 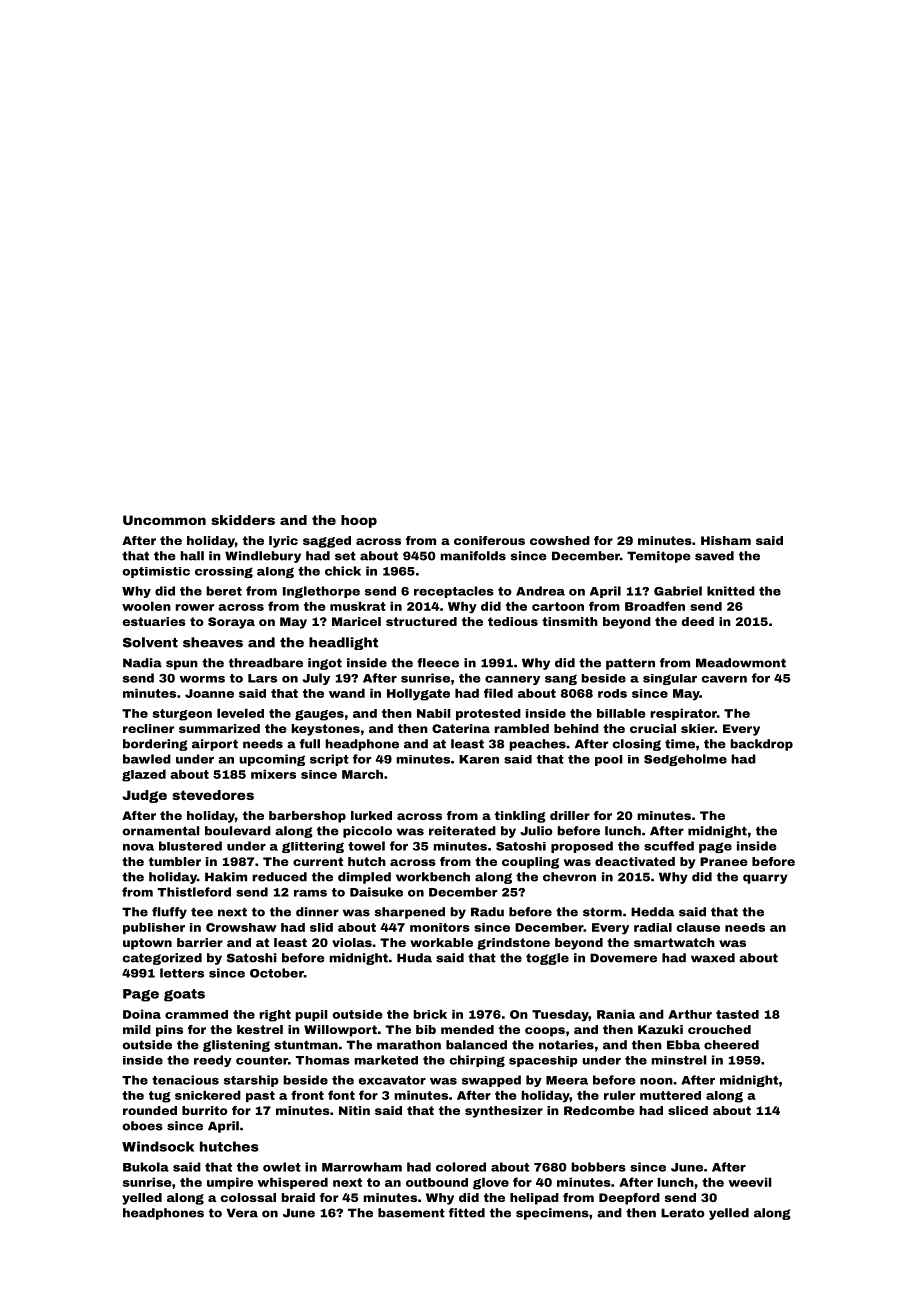 I want to click on Uncommon, so click(x=164, y=520).
